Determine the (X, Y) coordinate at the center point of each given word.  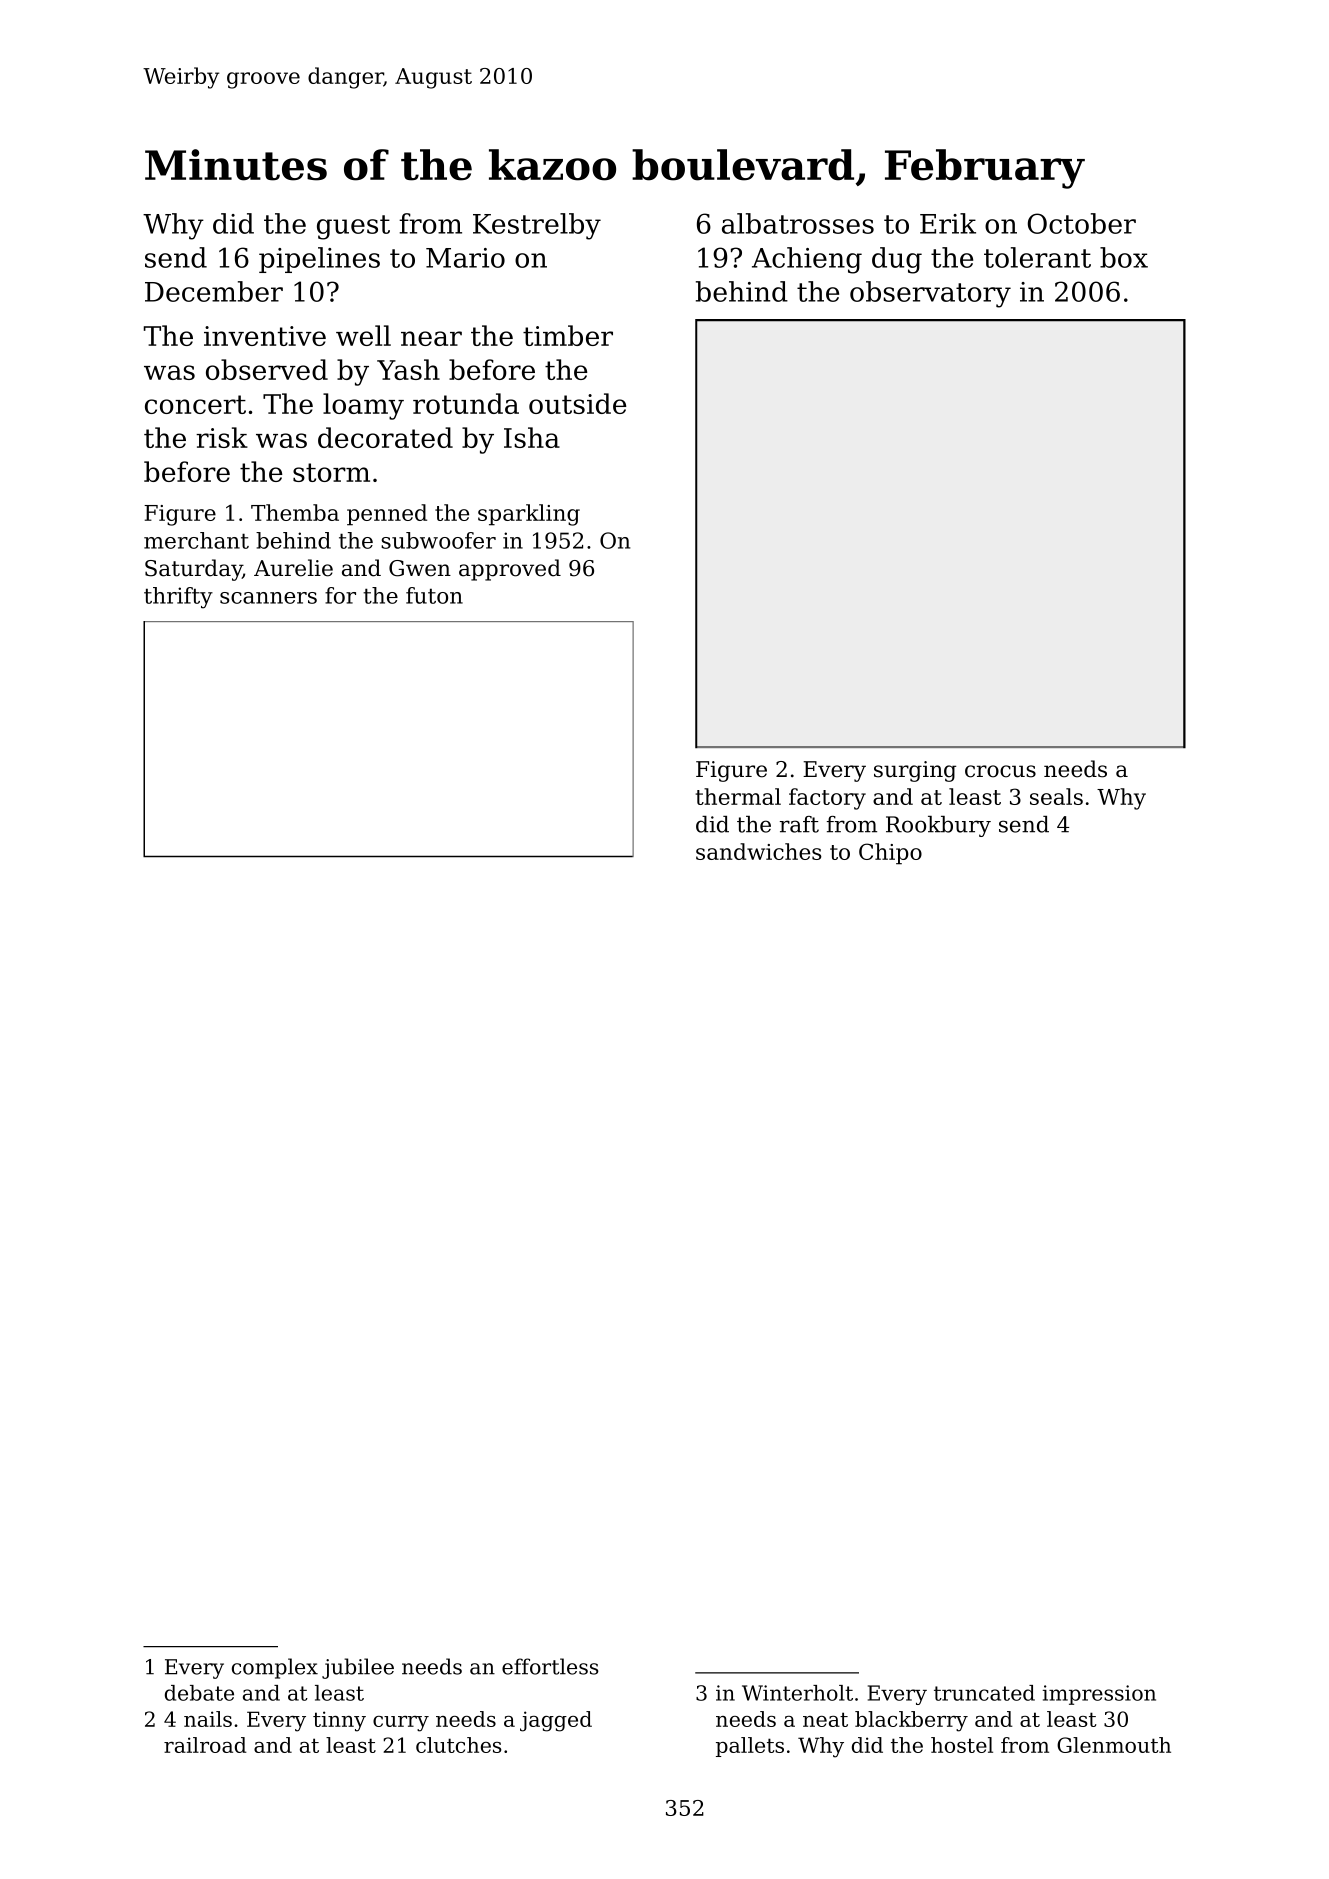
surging (915, 771)
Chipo (890, 854)
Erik (948, 223)
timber (568, 335)
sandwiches (759, 851)
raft (799, 824)
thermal (738, 796)
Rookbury (938, 826)
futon (434, 595)
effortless (550, 1666)
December (214, 291)
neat (825, 1719)
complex (275, 1668)
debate (199, 1693)
